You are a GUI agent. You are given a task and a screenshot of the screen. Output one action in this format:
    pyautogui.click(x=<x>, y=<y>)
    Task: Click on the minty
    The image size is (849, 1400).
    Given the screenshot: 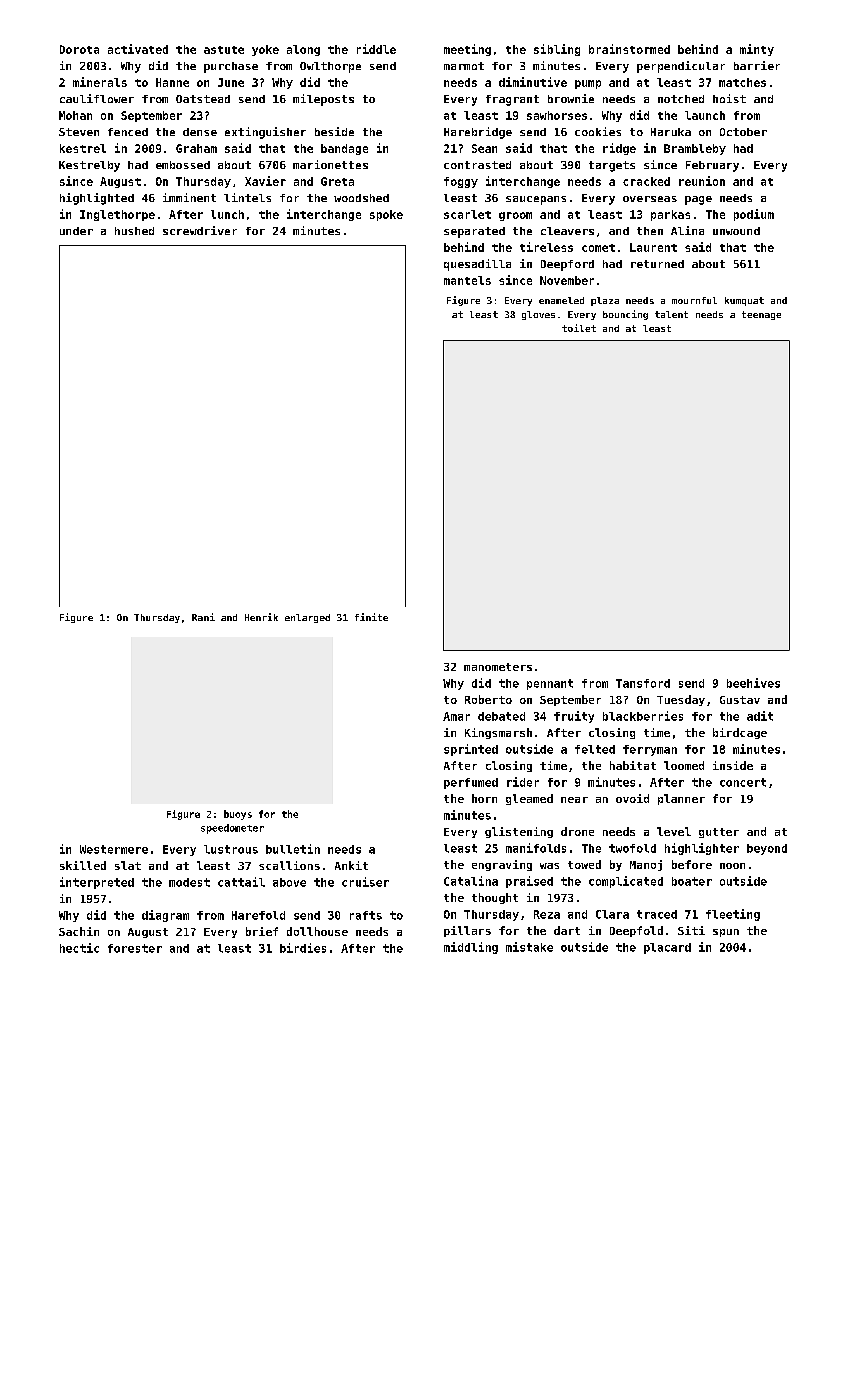 What is the action you would take?
    pyautogui.click(x=757, y=50)
